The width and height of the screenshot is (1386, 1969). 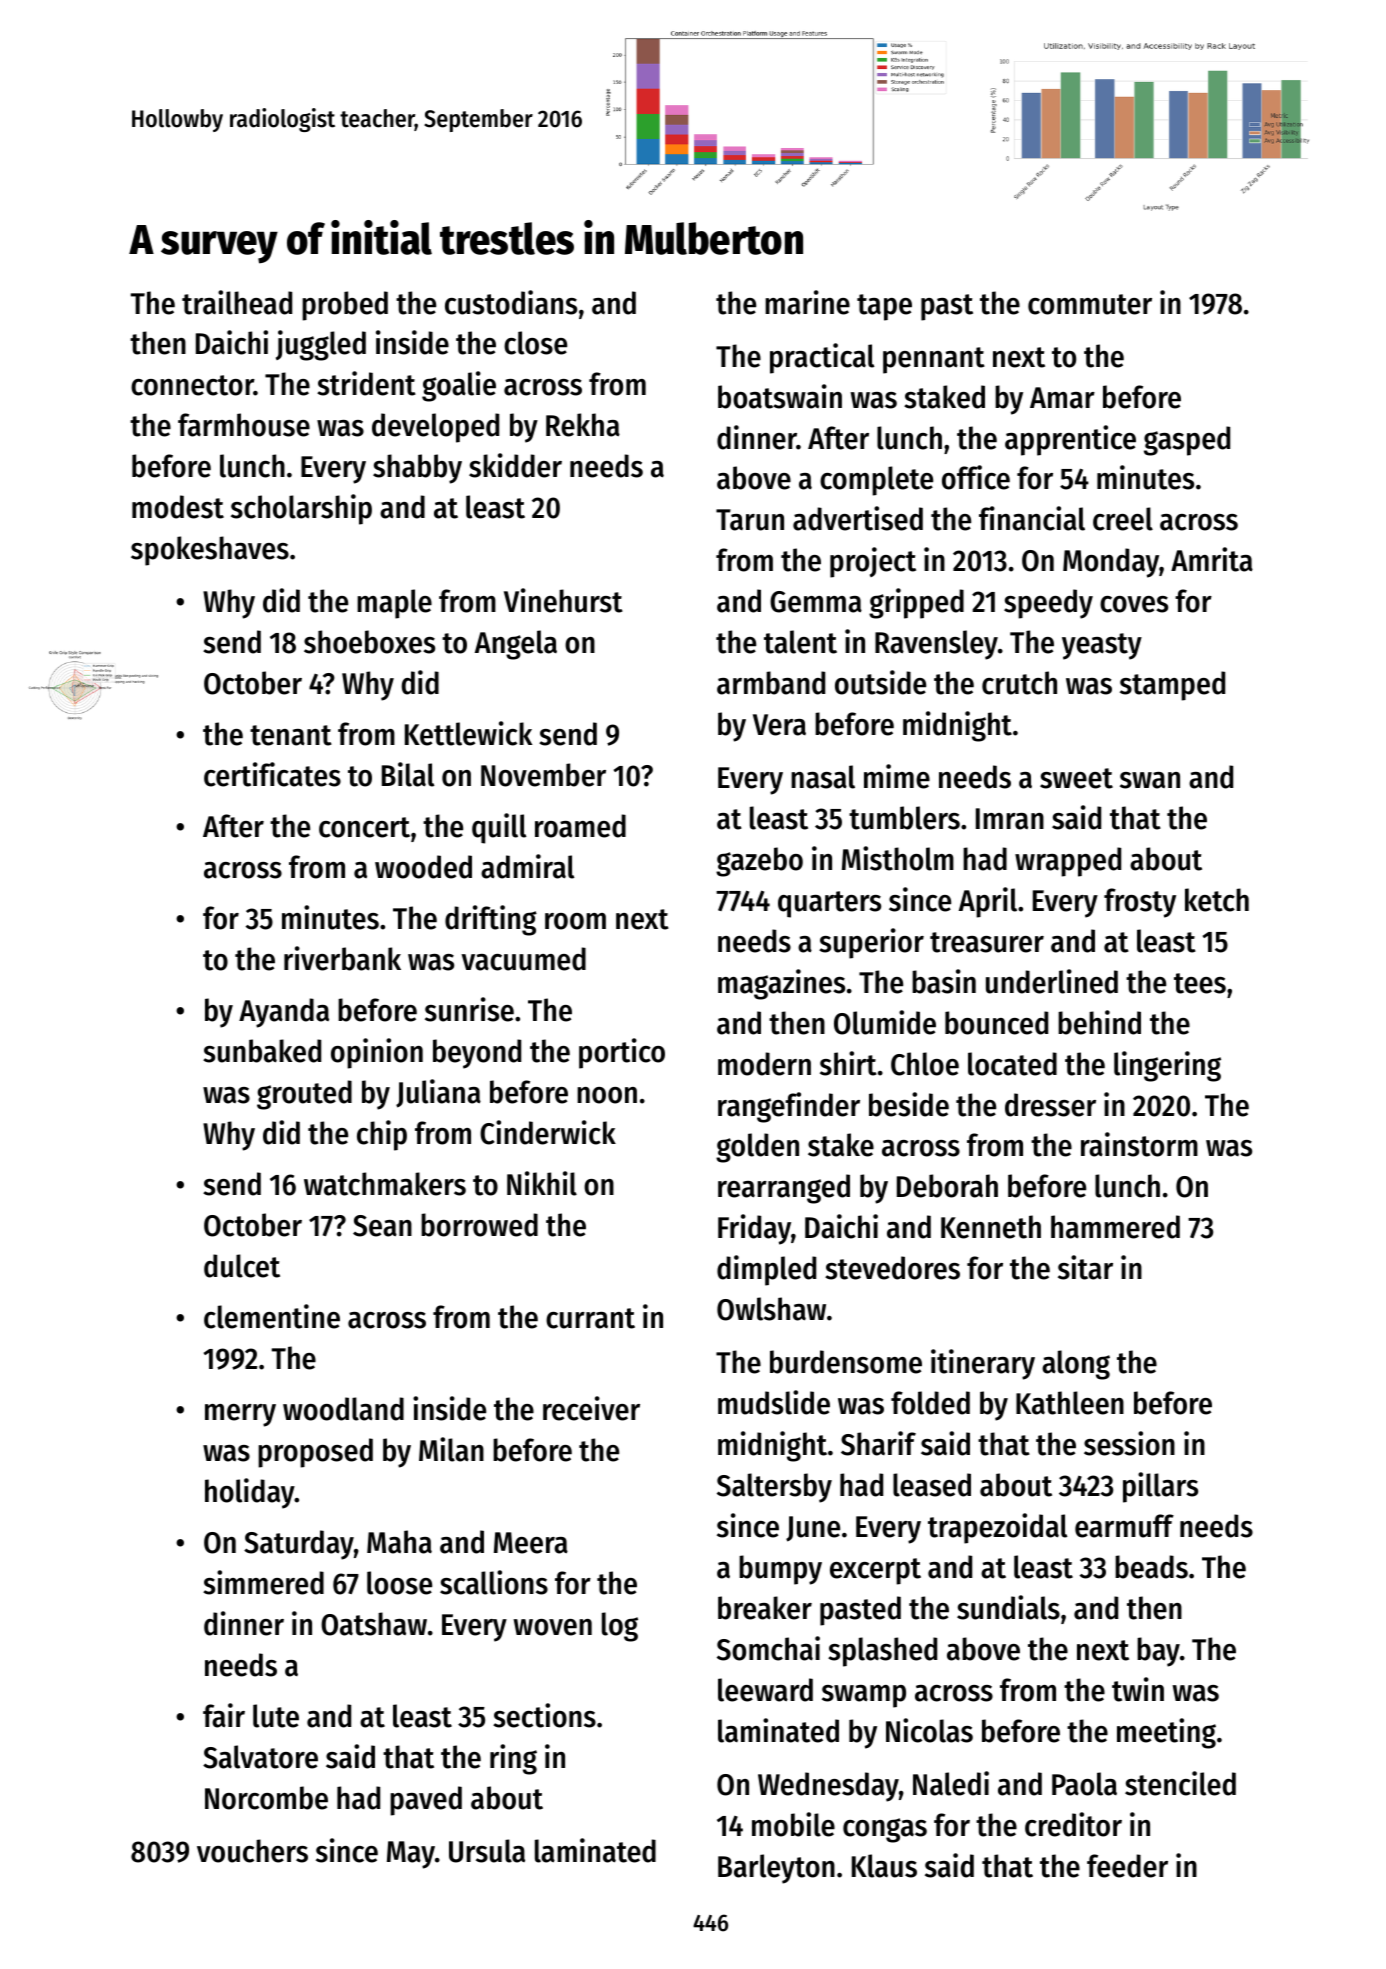 What do you see at coordinates (459, 386) in the screenshot?
I see `goalie` at bounding box center [459, 386].
